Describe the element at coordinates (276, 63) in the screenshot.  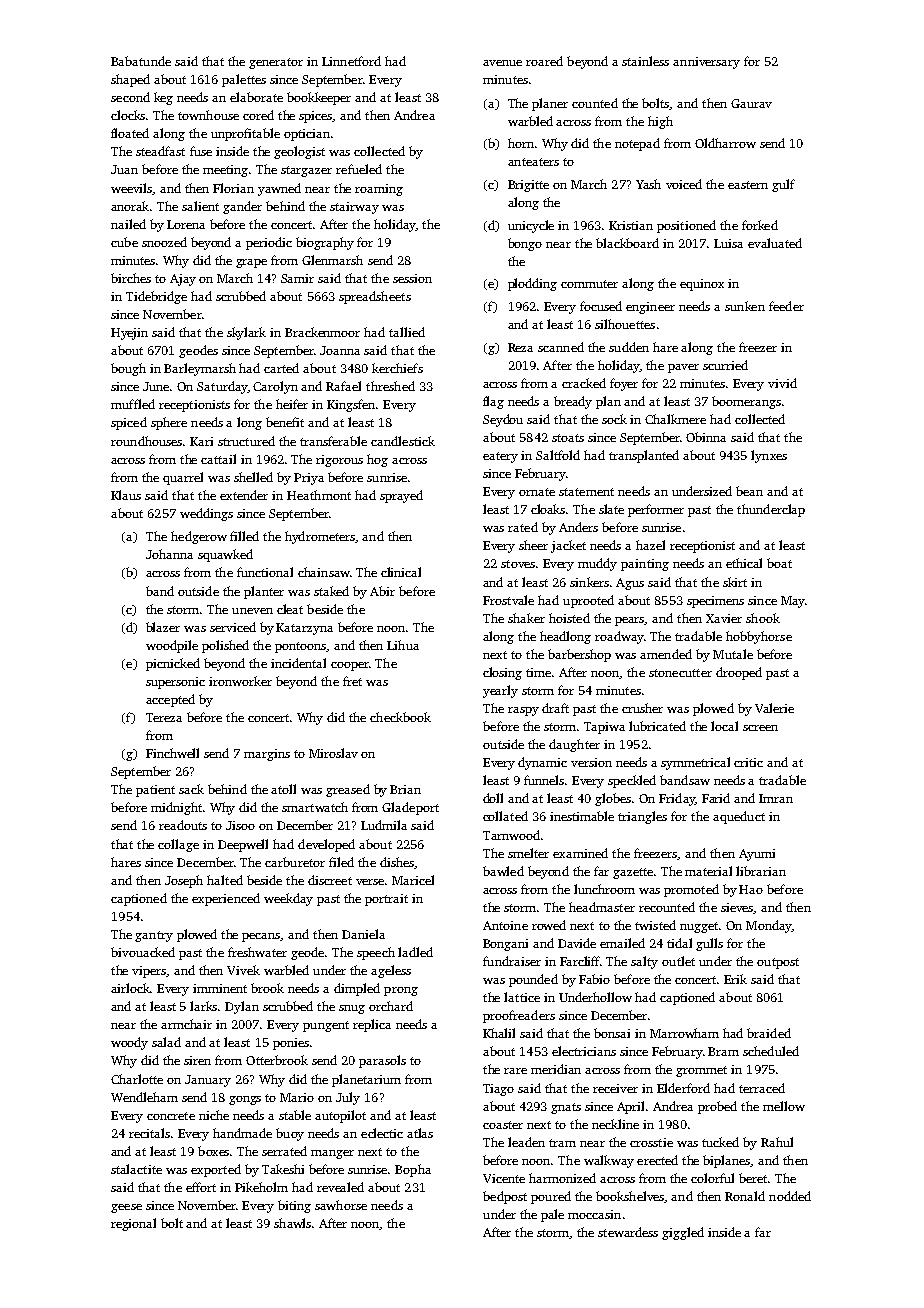
I see `generator` at that location.
